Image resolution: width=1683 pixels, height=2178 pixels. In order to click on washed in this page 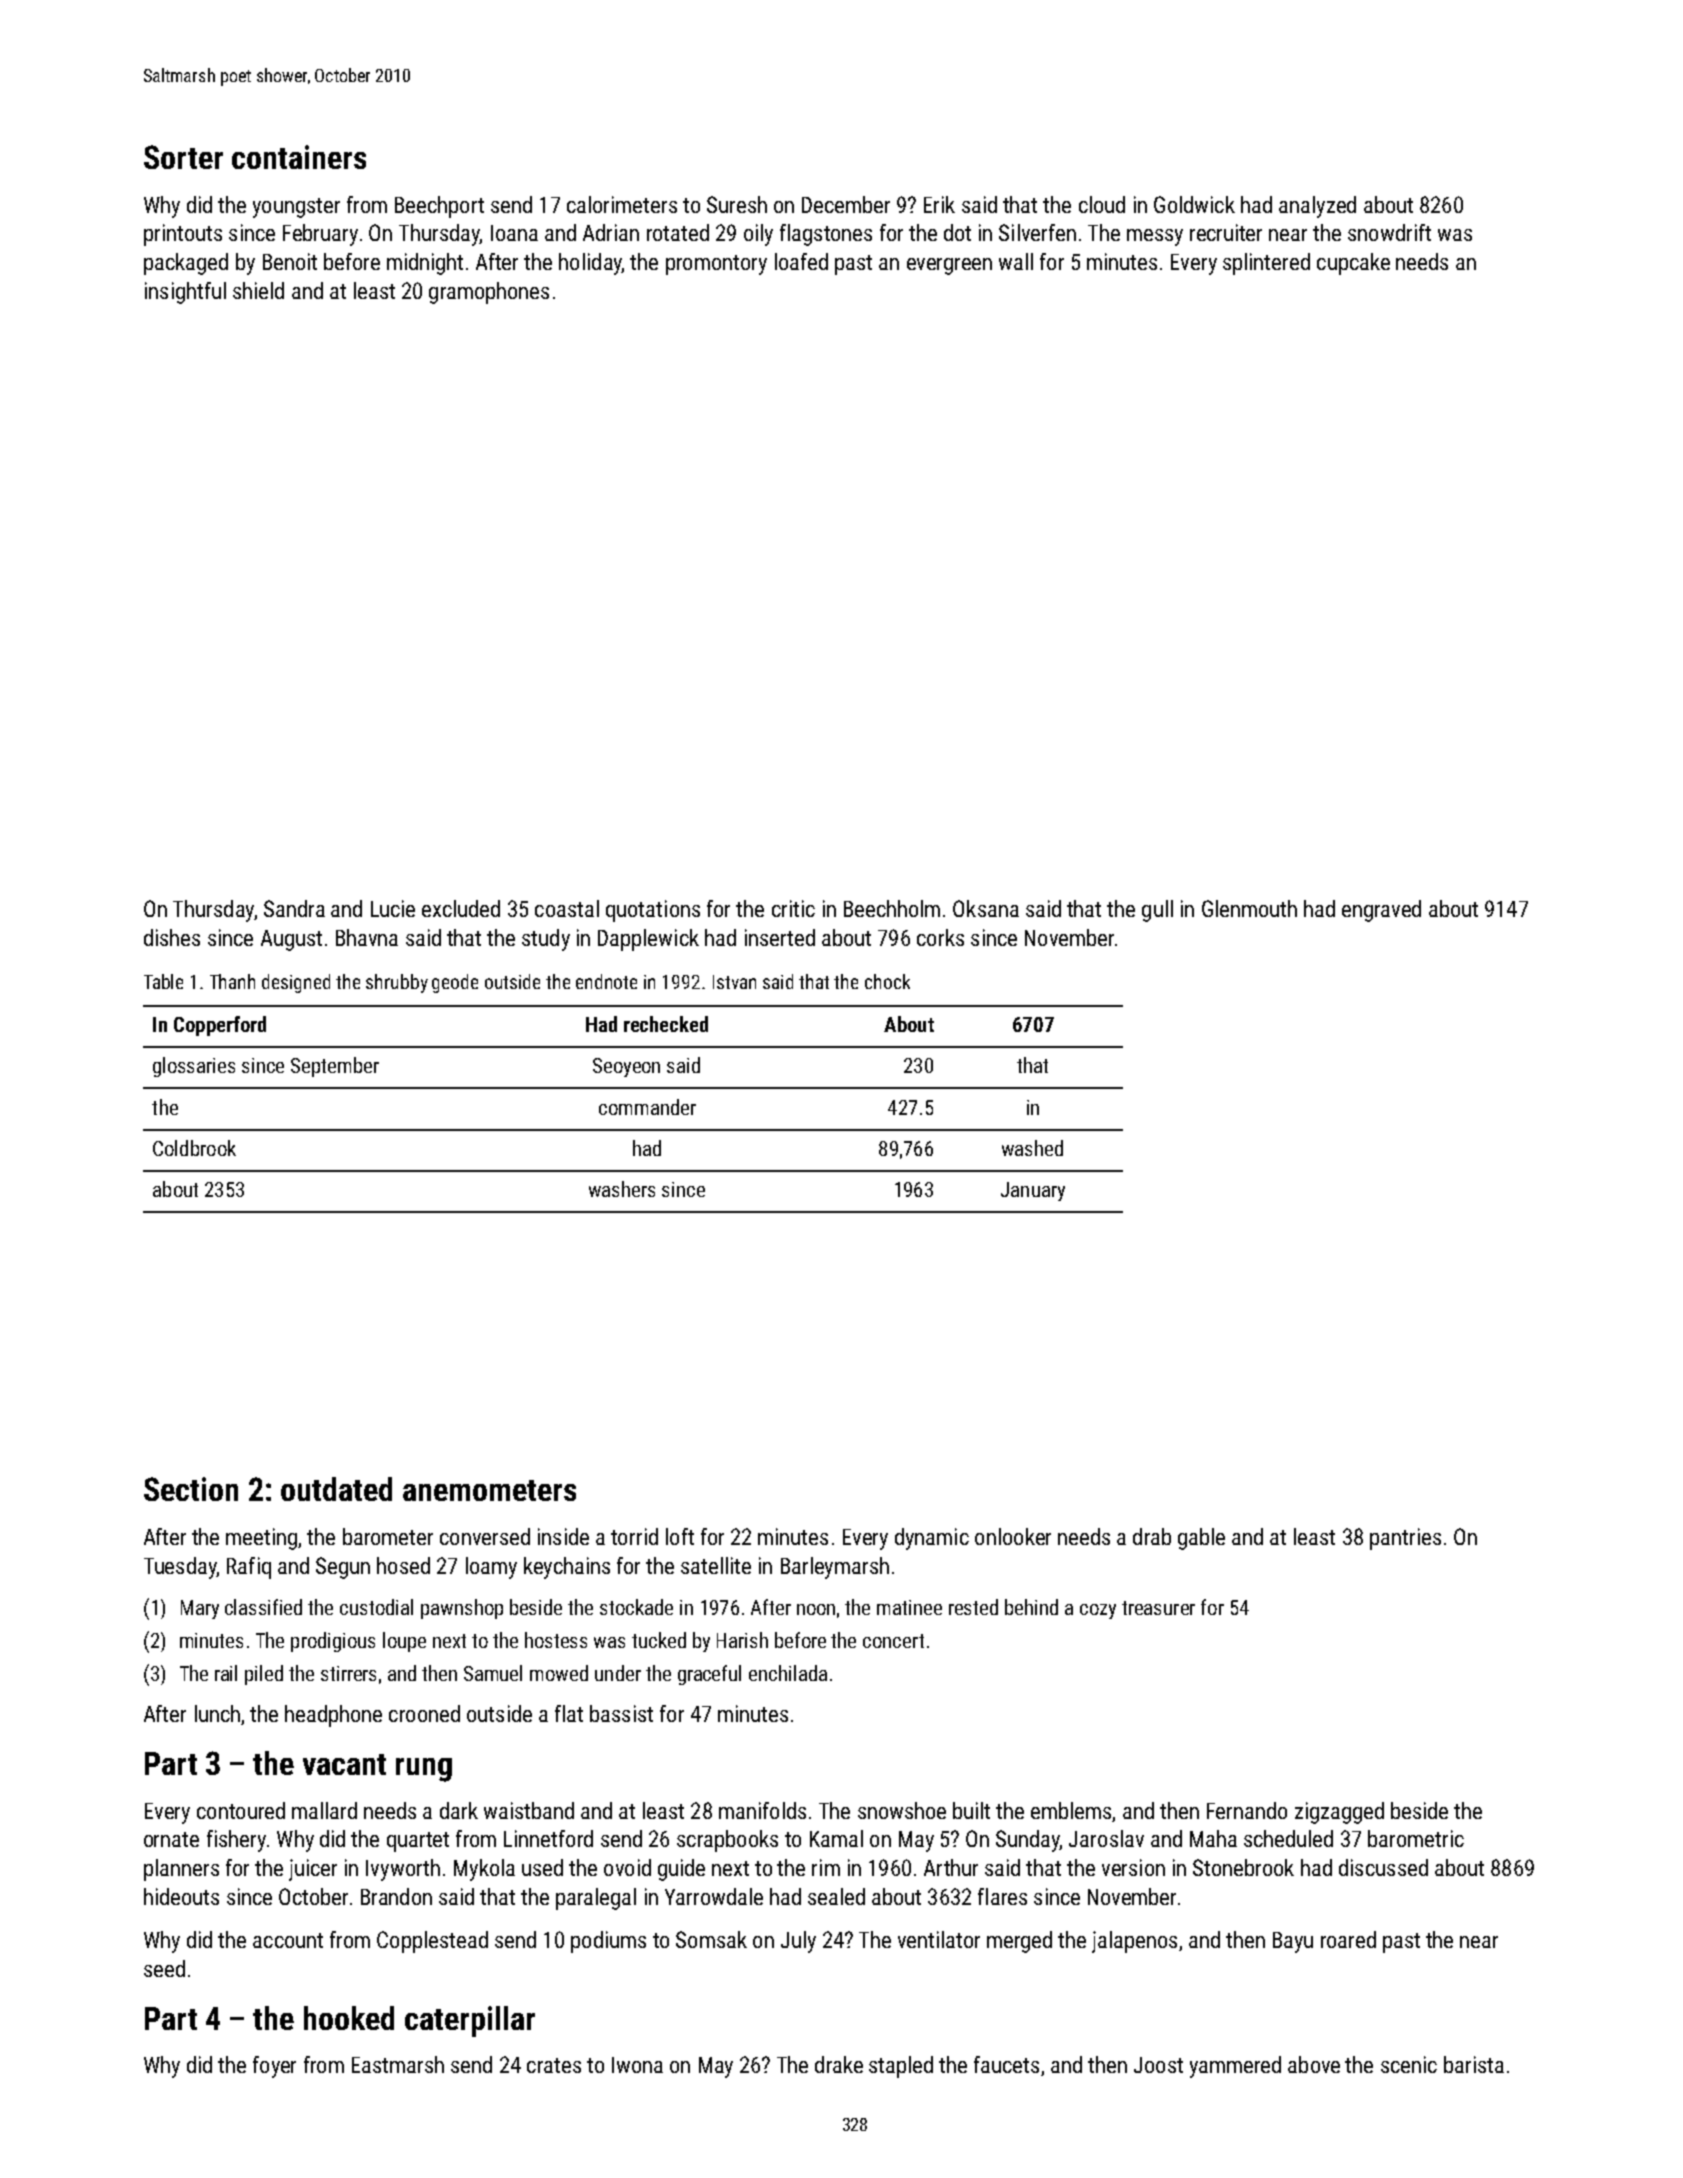, I will do `click(1032, 1148)`.
